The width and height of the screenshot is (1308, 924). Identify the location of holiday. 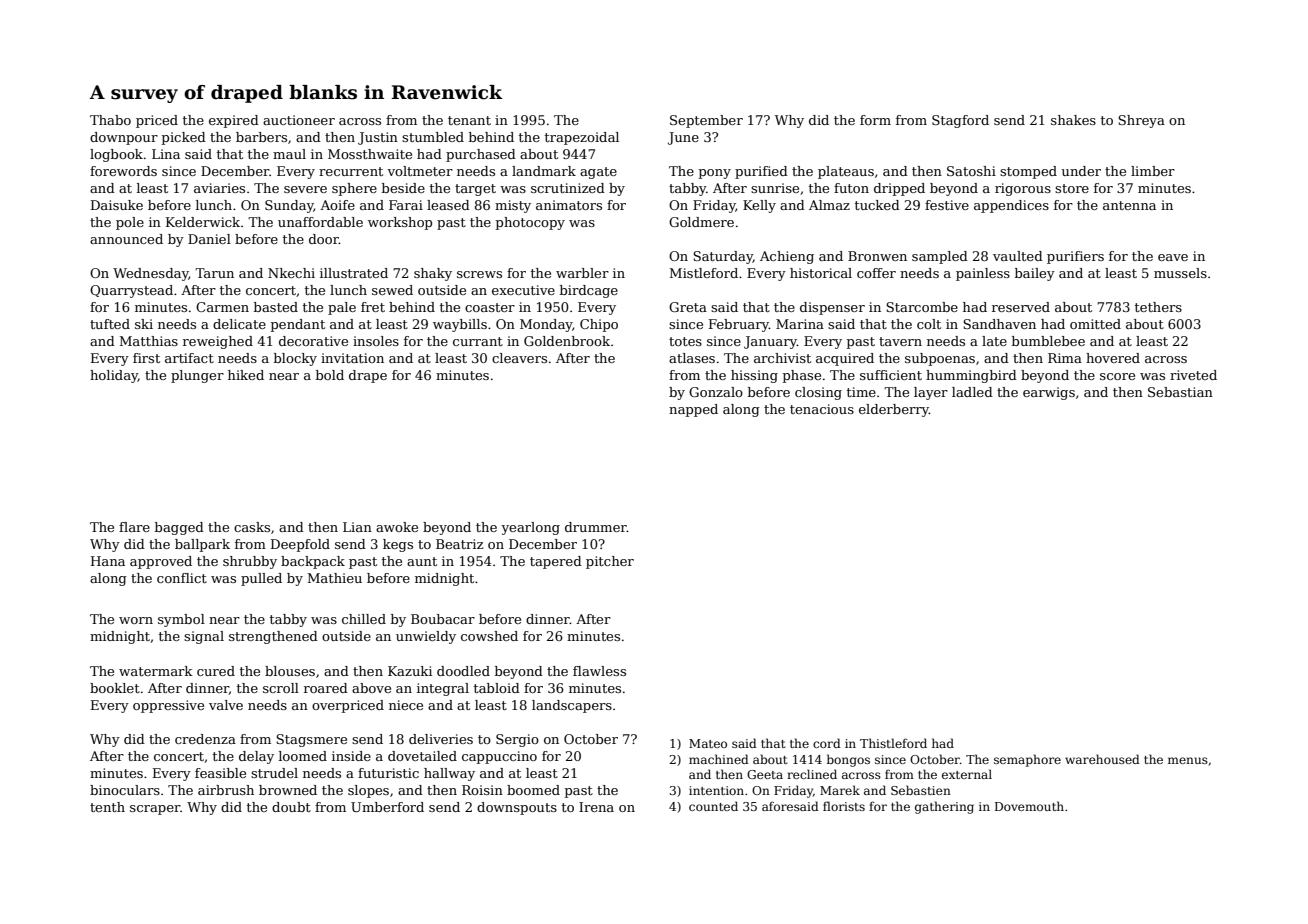
(114, 376).
